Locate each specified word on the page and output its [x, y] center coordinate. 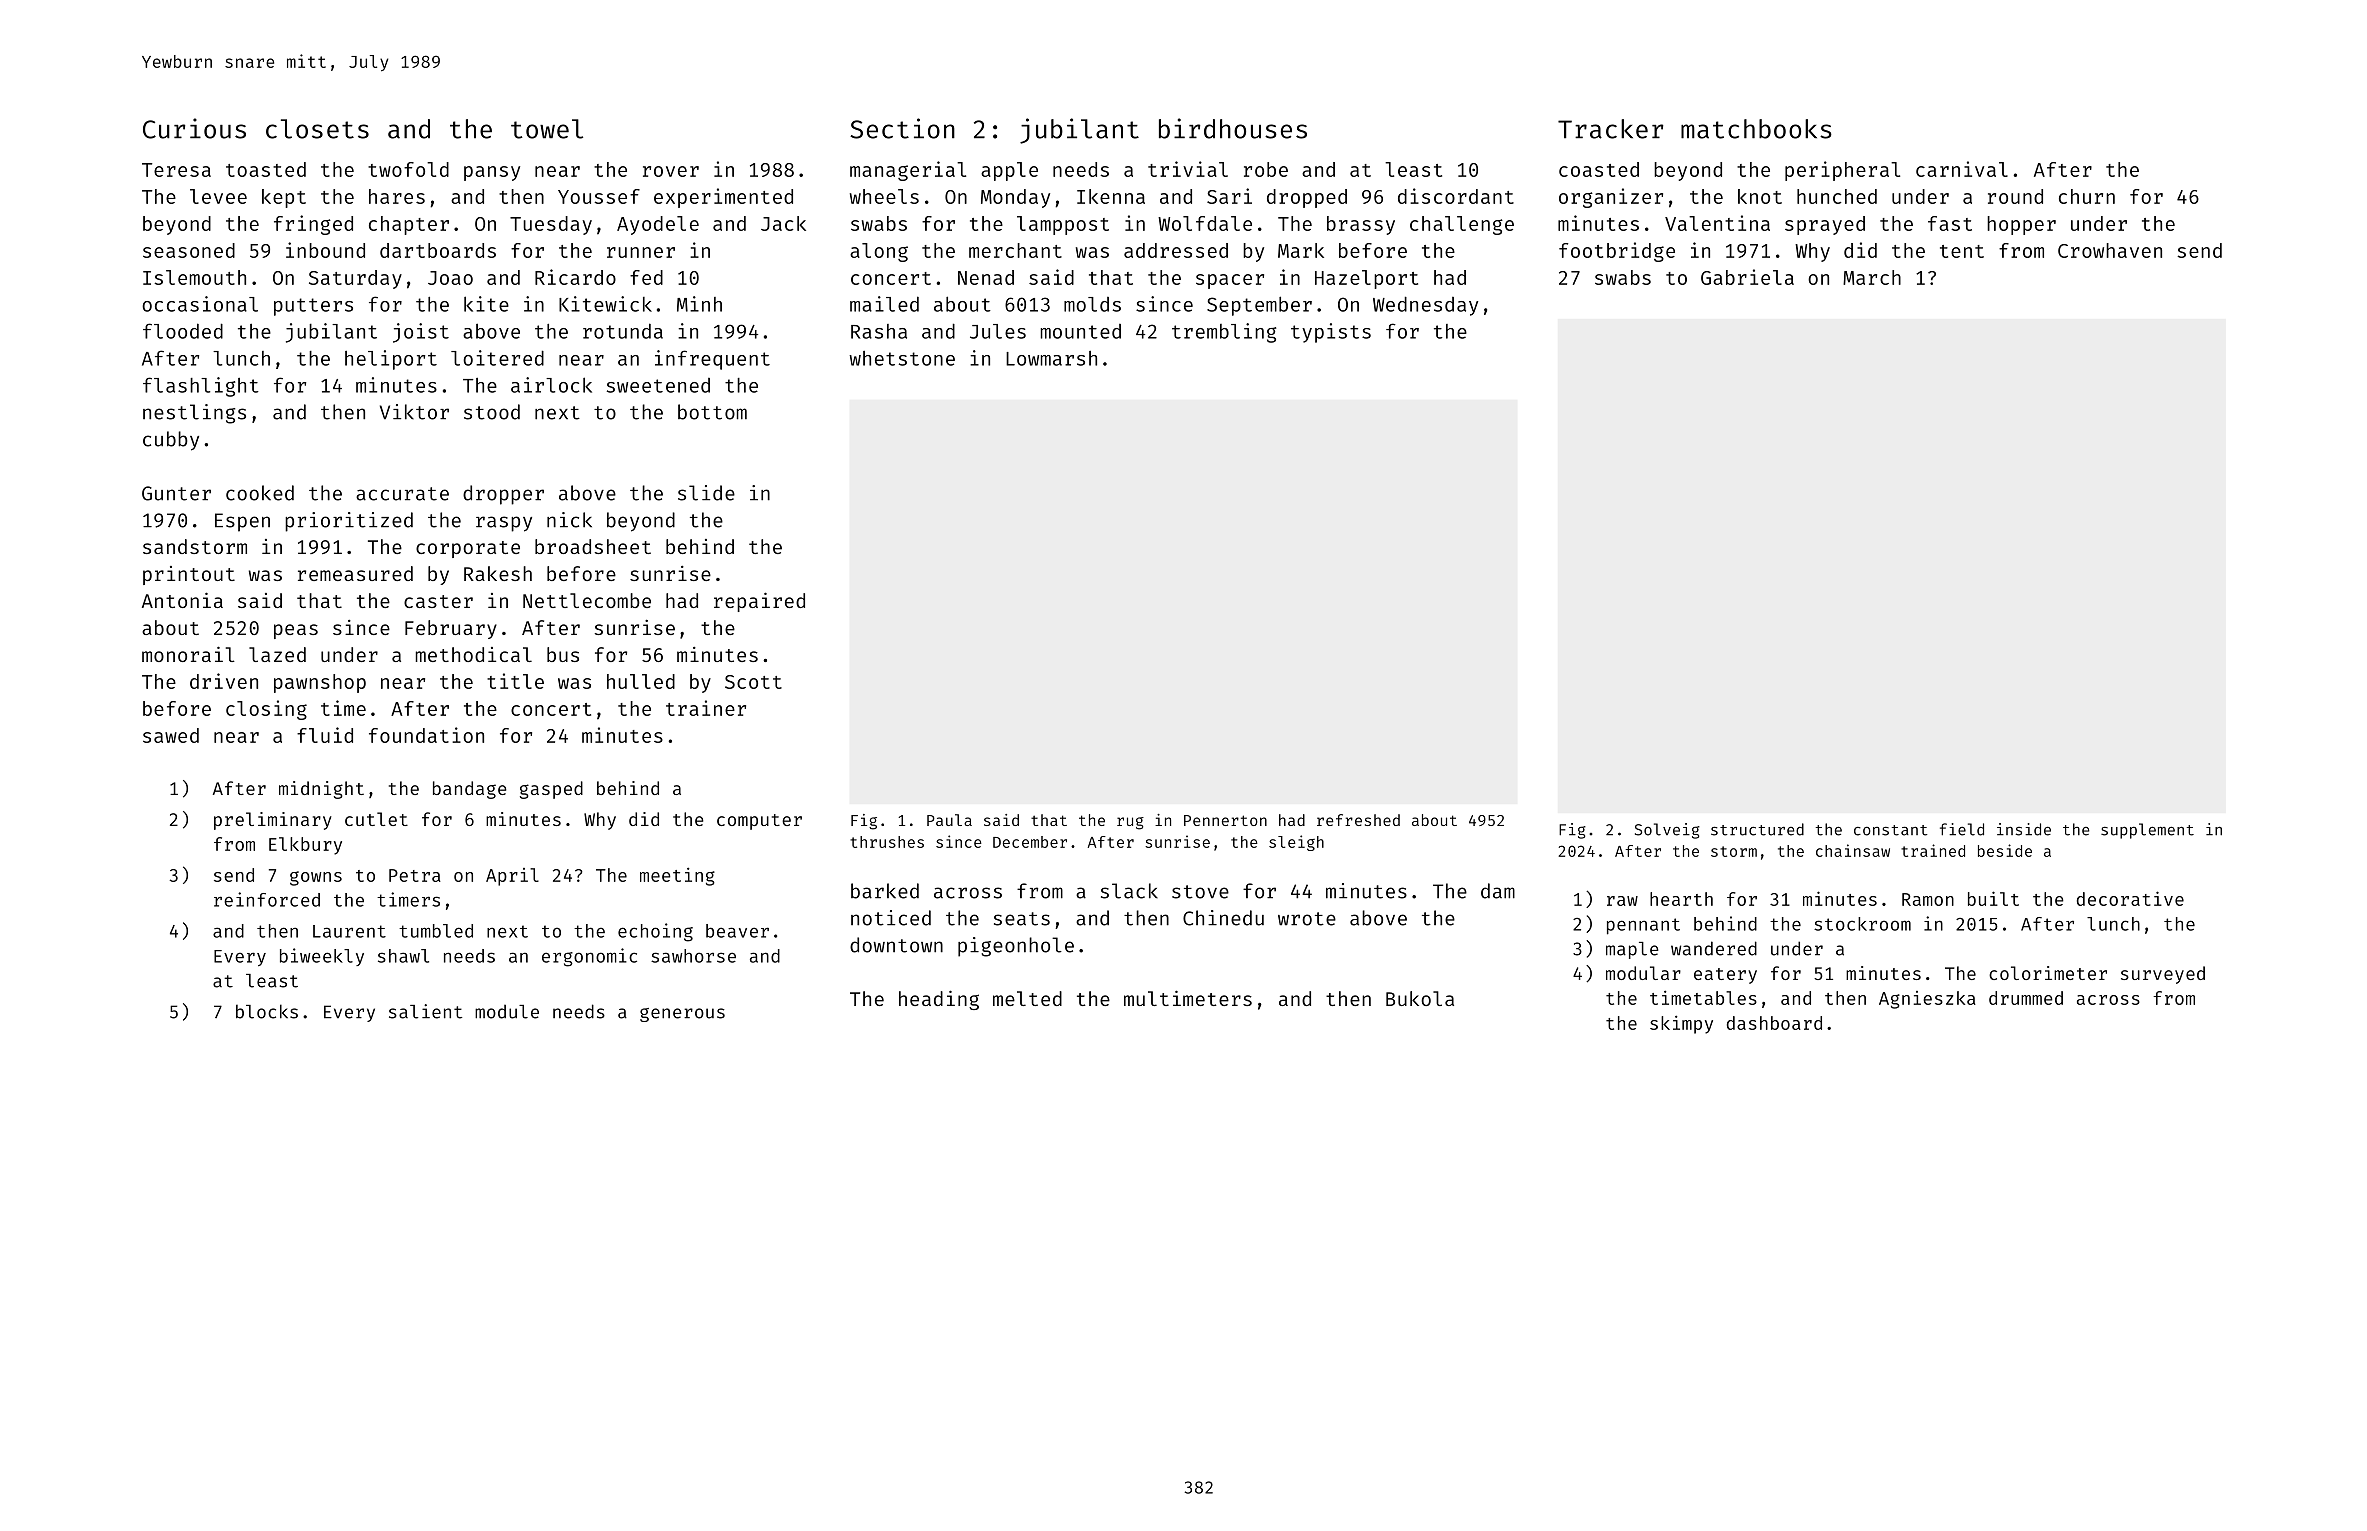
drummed [2026, 998]
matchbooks [1756, 129]
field [1962, 829]
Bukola [1420, 998]
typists [1331, 333]
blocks [267, 1011]
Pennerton [1225, 820]
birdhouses [1233, 128]
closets [317, 129]
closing [266, 710]
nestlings [194, 414]
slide [706, 493]
